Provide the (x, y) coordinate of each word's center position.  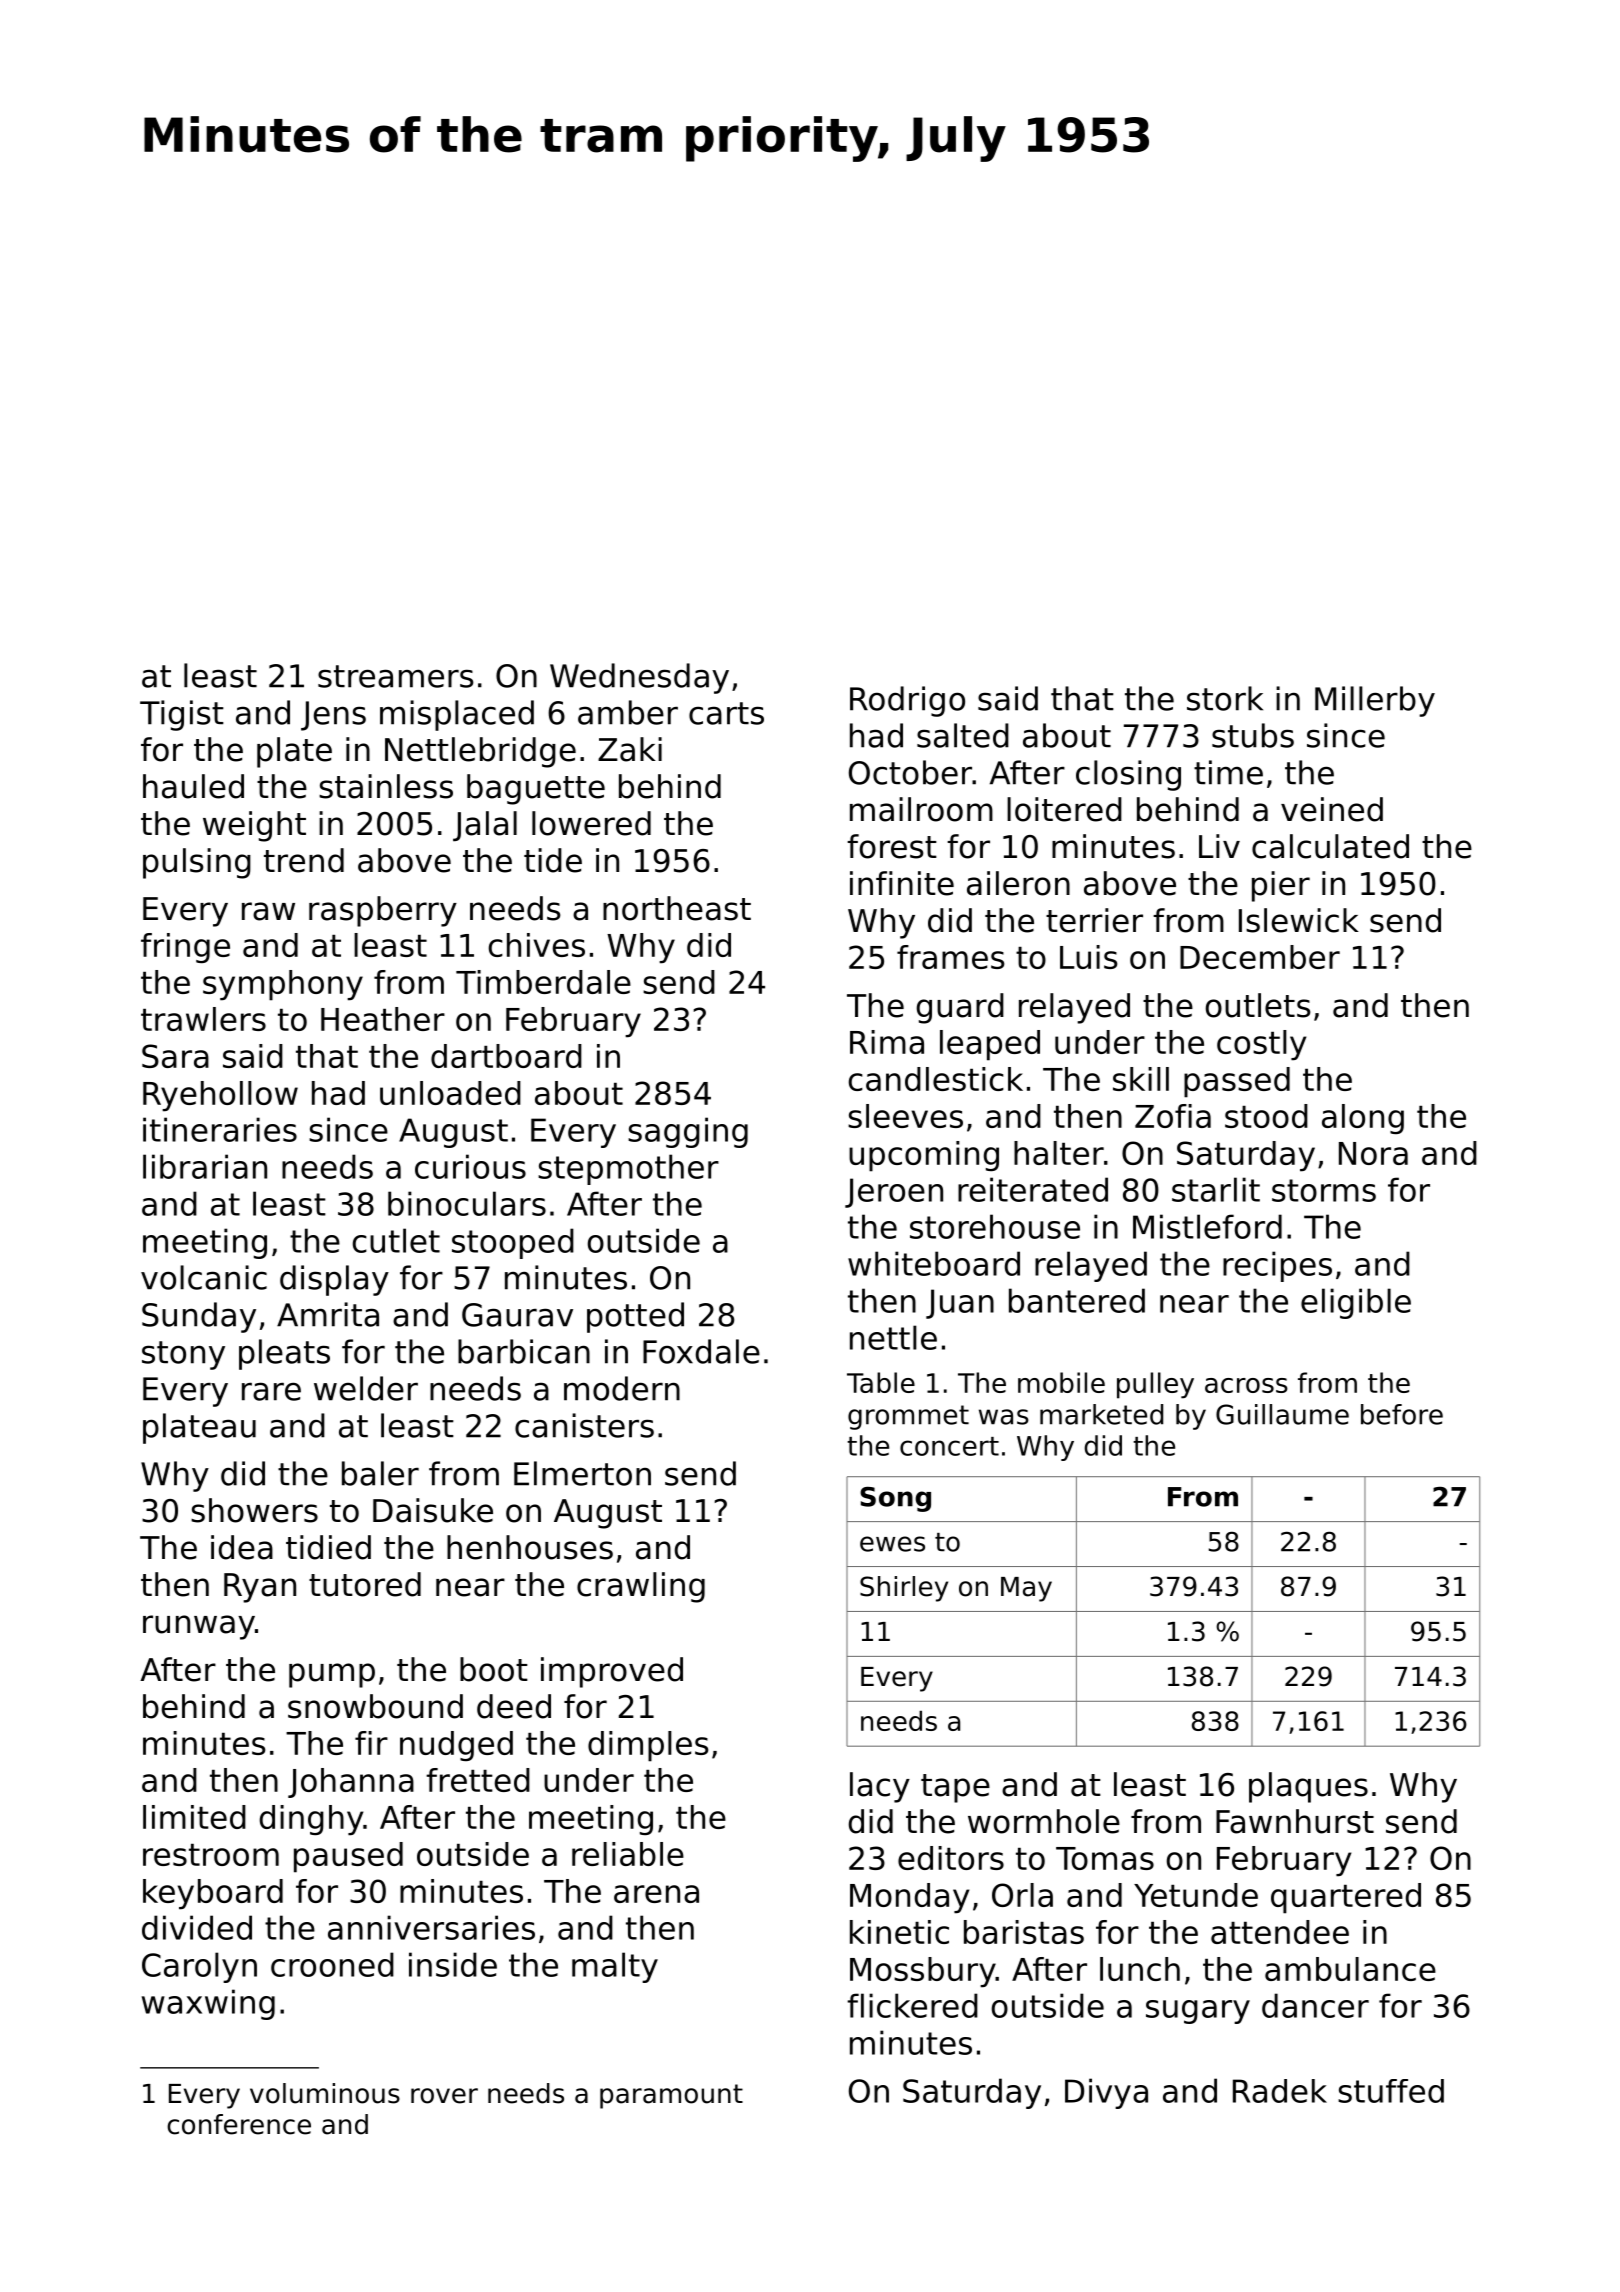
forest (892, 846)
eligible (1356, 1303)
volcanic (204, 1277)
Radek (1280, 2091)
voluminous (325, 2093)
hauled (193, 786)
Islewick (1299, 920)
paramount (671, 2096)
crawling (641, 1587)
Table (881, 1382)
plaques (1308, 1787)
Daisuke (433, 1510)
